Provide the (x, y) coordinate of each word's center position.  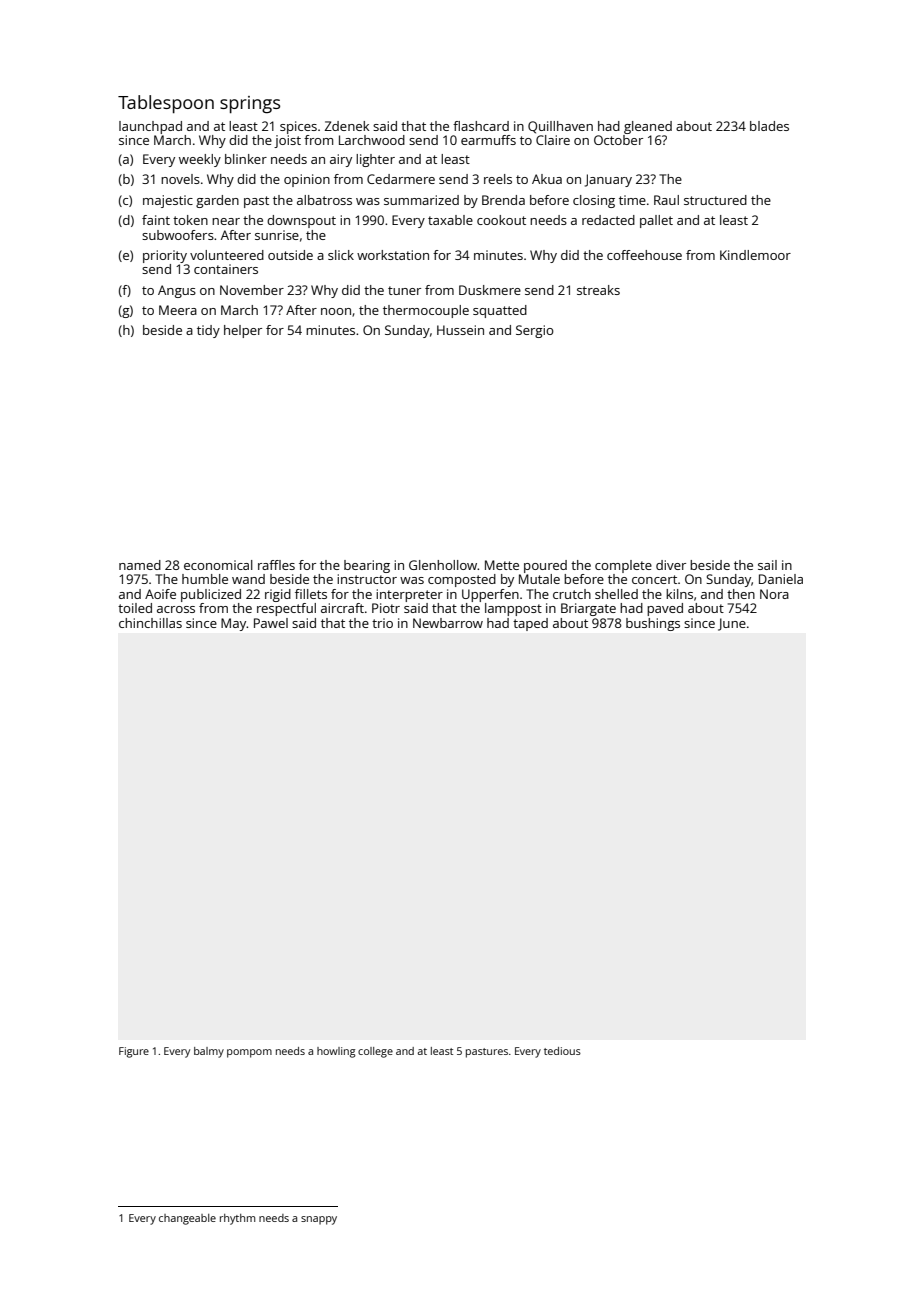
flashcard (481, 126)
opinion (307, 180)
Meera (178, 310)
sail (767, 565)
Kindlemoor (755, 255)
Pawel (271, 623)
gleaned (648, 127)
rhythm (237, 1219)
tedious (562, 1051)
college (375, 1052)
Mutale (539, 579)
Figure (134, 1052)
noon (336, 311)
